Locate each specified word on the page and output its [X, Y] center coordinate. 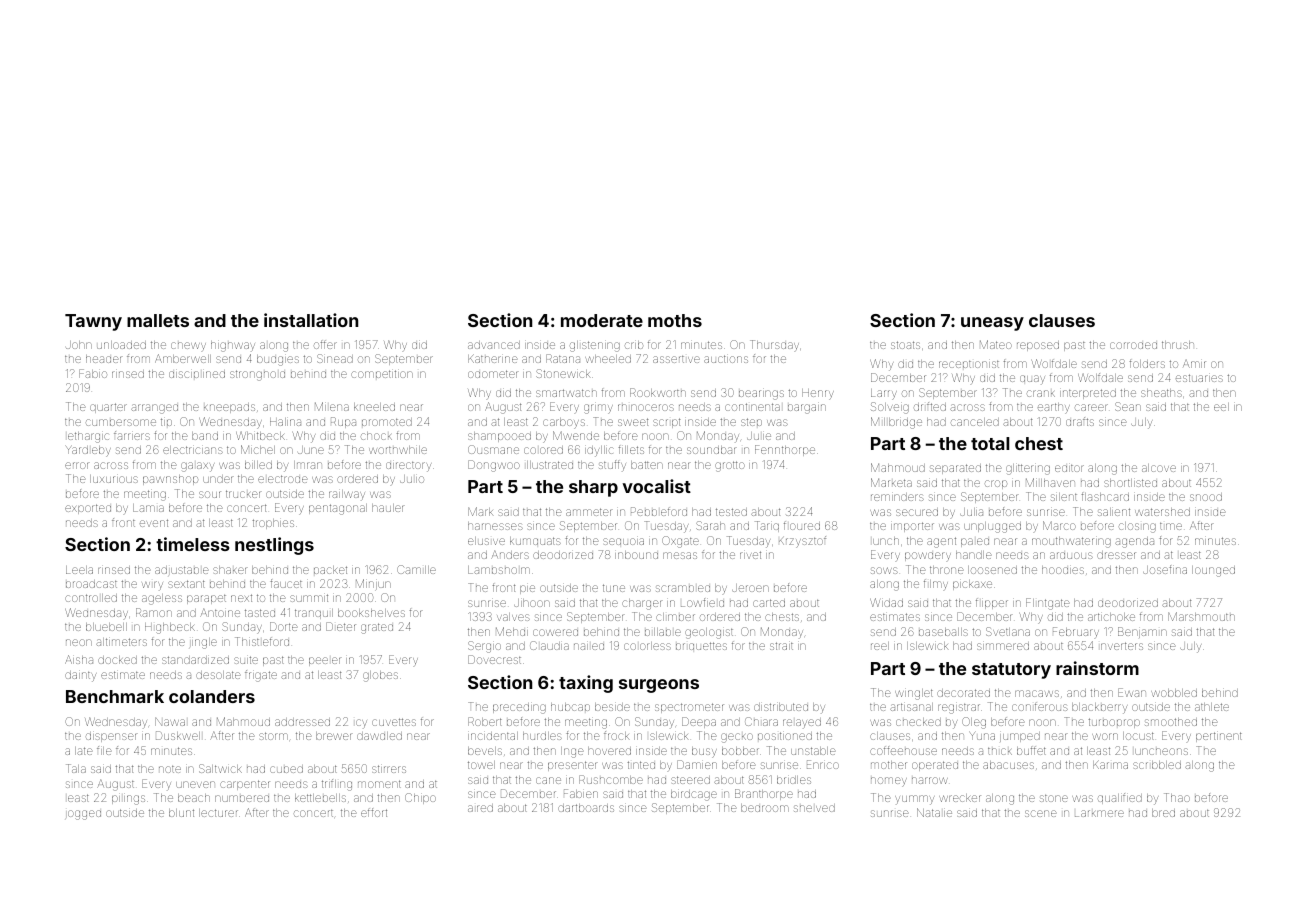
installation [311, 320]
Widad [886, 602]
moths [675, 320]
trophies [273, 524]
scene [1040, 813]
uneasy [992, 324]
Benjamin [1142, 632]
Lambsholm [499, 570]
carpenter [245, 785]
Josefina [1165, 569]
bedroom [765, 808]
